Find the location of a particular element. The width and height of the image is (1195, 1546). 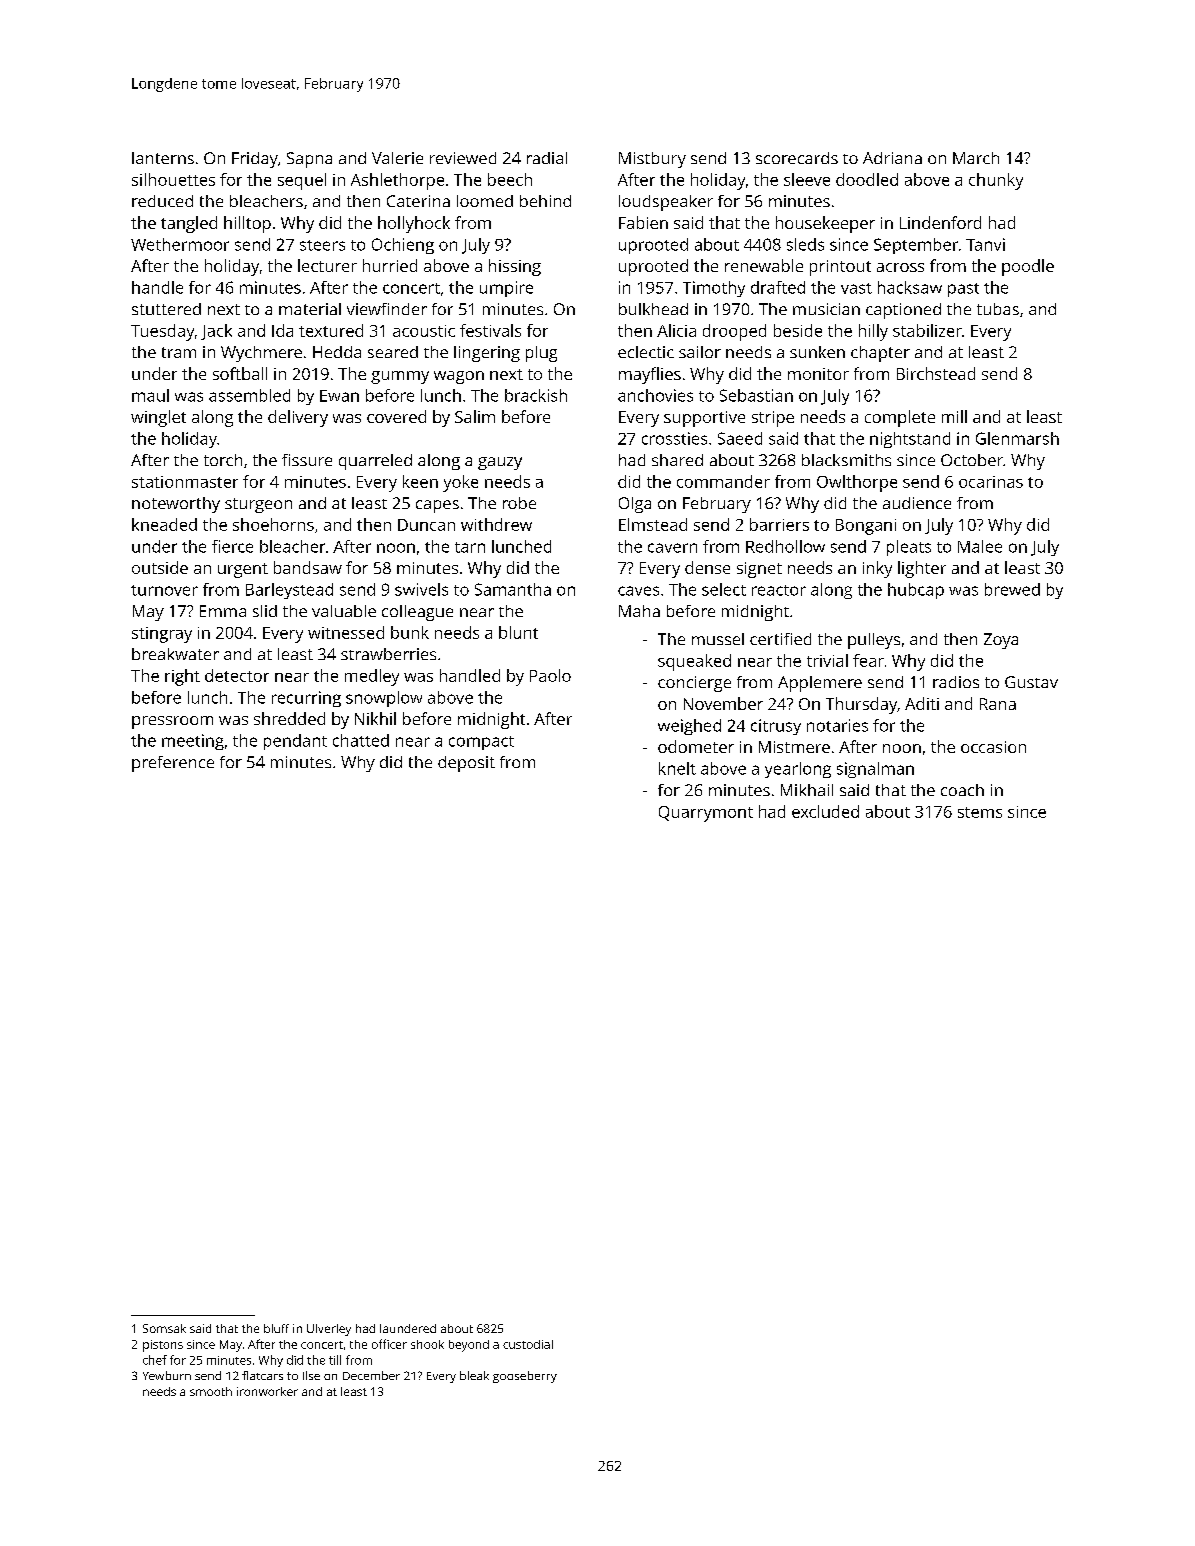

knelt is located at coordinates (677, 768).
